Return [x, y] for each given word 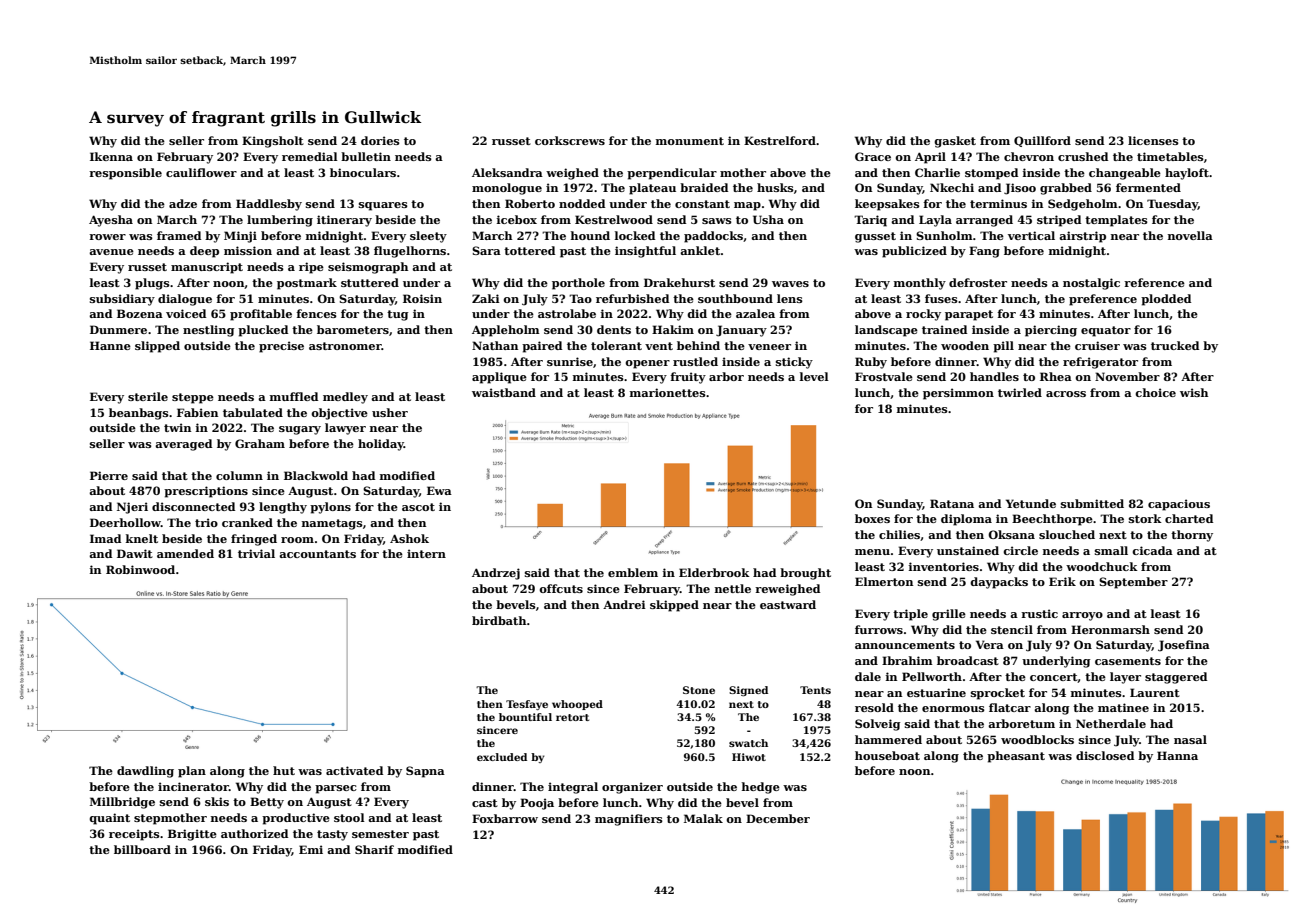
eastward [788, 604]
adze [183, 203]
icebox [517, 219]
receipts [134, 835]
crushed [1083, 156]
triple [910, 615]
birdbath [499, 620]
